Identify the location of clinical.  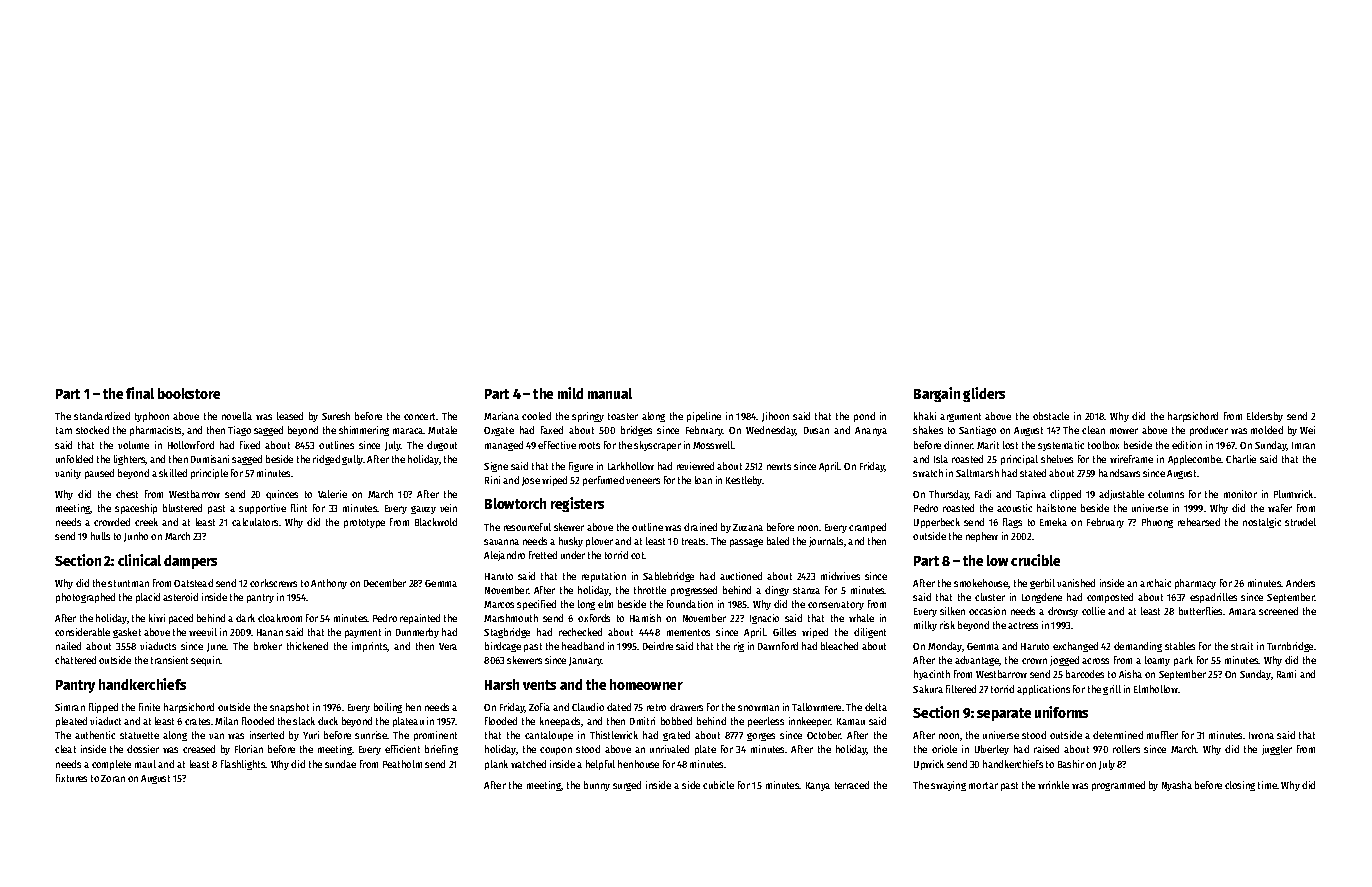
(139, 560).
